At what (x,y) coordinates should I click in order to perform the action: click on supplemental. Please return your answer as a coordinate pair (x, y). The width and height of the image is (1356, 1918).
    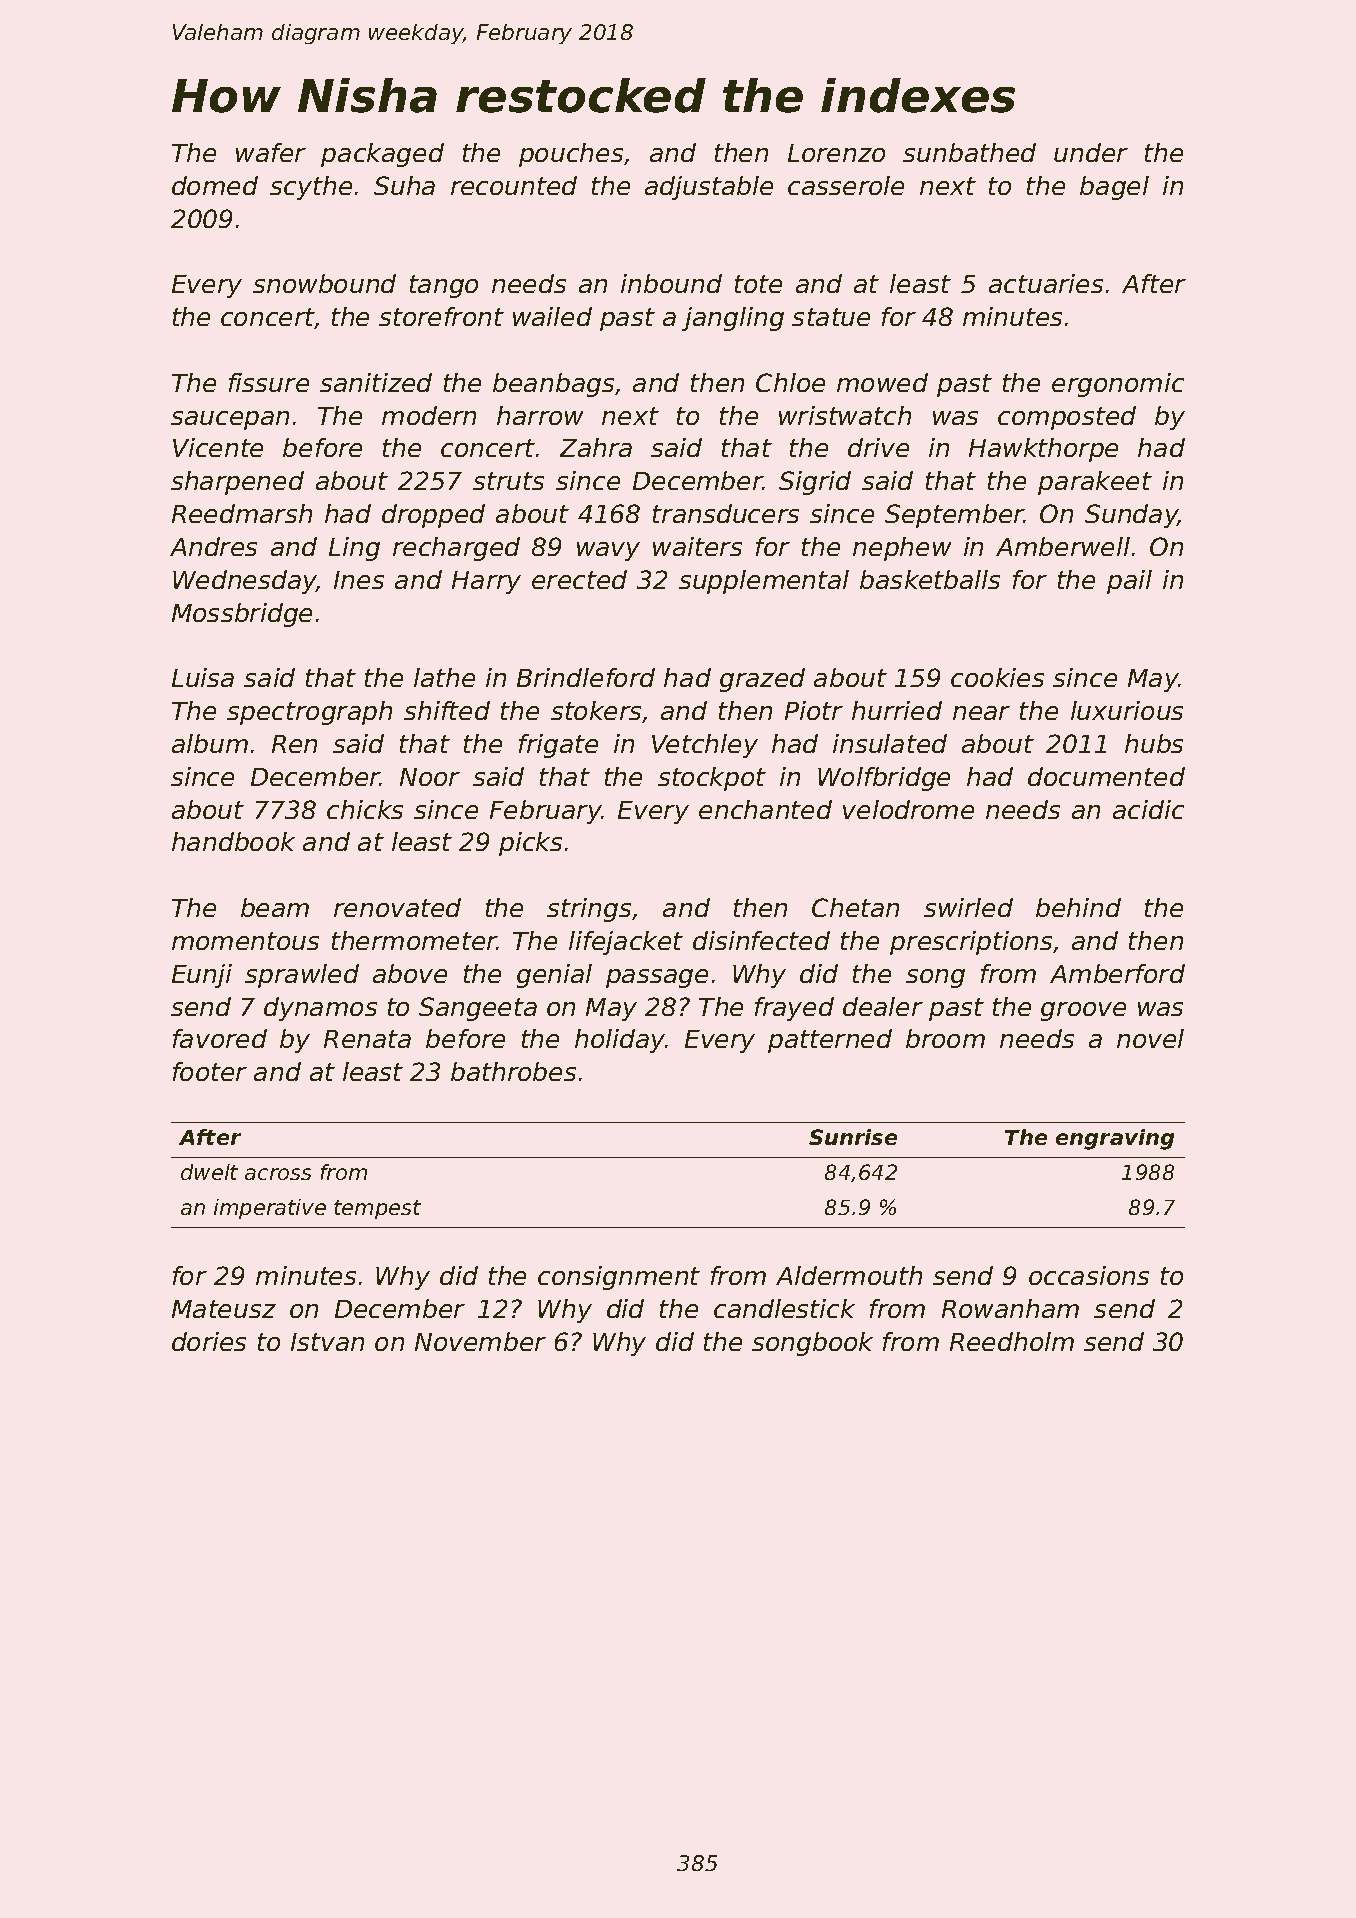
    Looking at the image, I should click on (764, 582).
